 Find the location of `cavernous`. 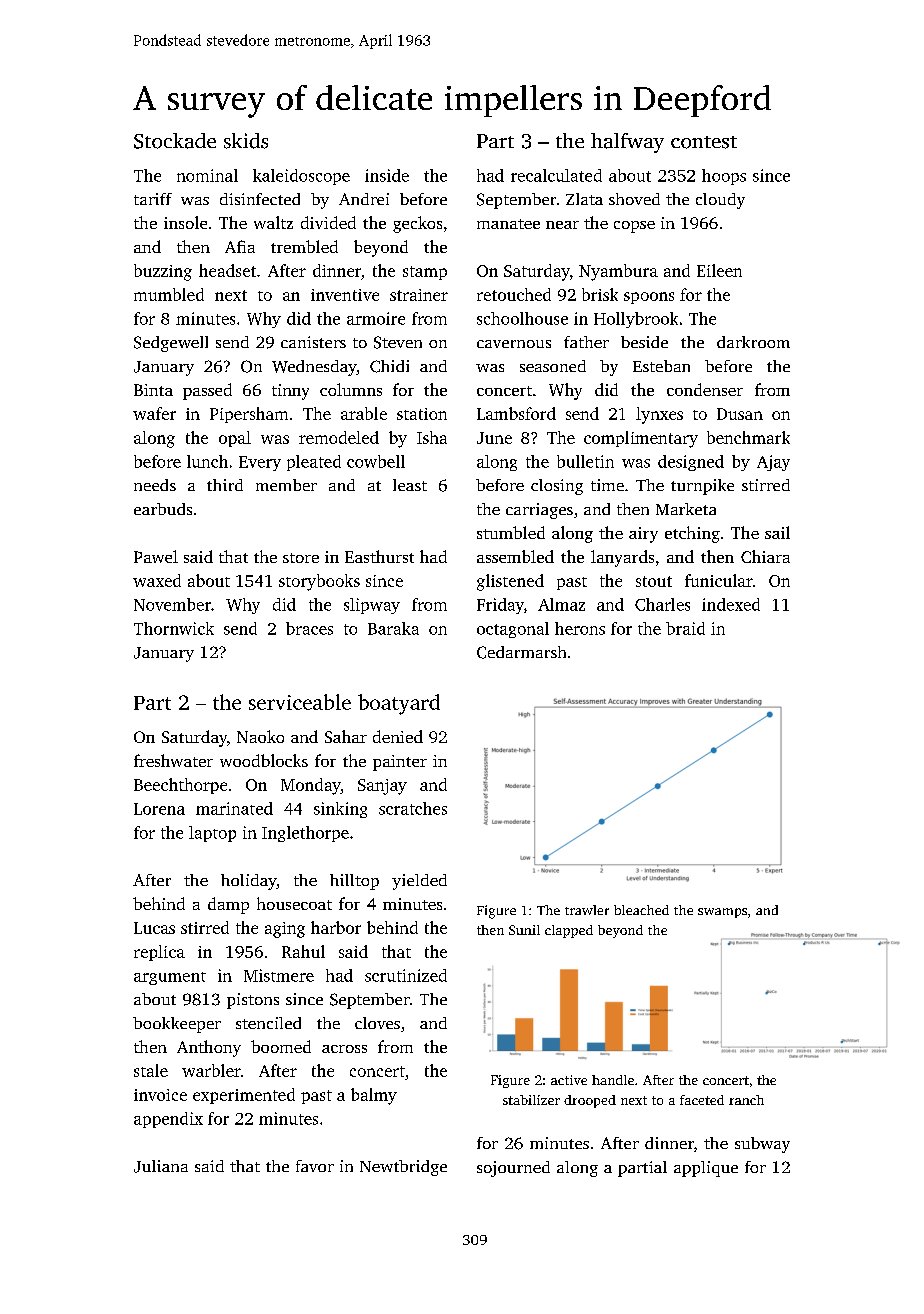

cavernous is located at coordinates (514, 344).
